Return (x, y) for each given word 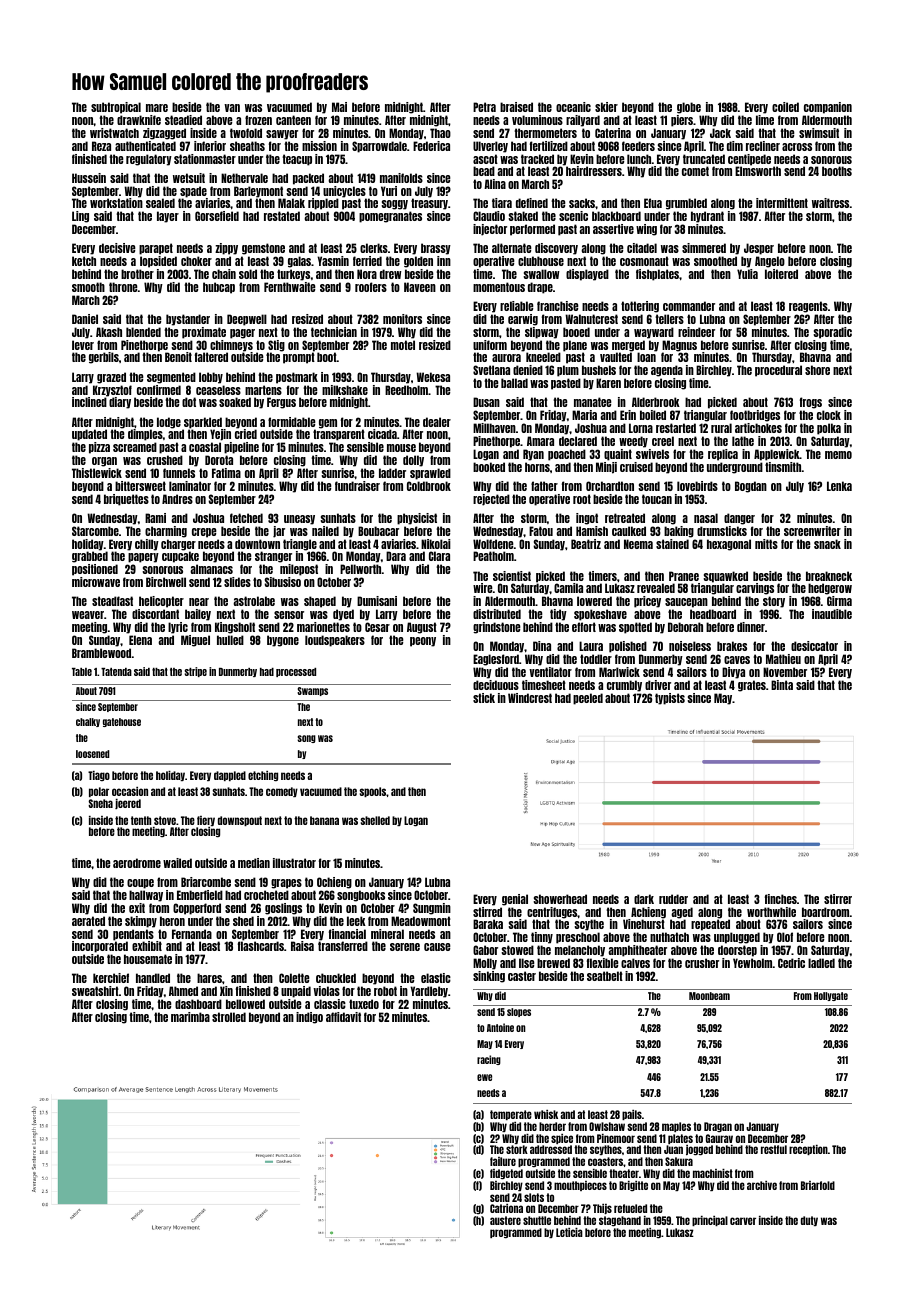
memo (838, 455)
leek (356, 921)
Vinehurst (644, 924)
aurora (506, 358)
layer (168, 217)
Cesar (377, 627)
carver (743, 1221)
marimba (190, 1017)
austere (505, 1220)
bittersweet (140, 486)
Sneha (100, 803)
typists (670, 699)
